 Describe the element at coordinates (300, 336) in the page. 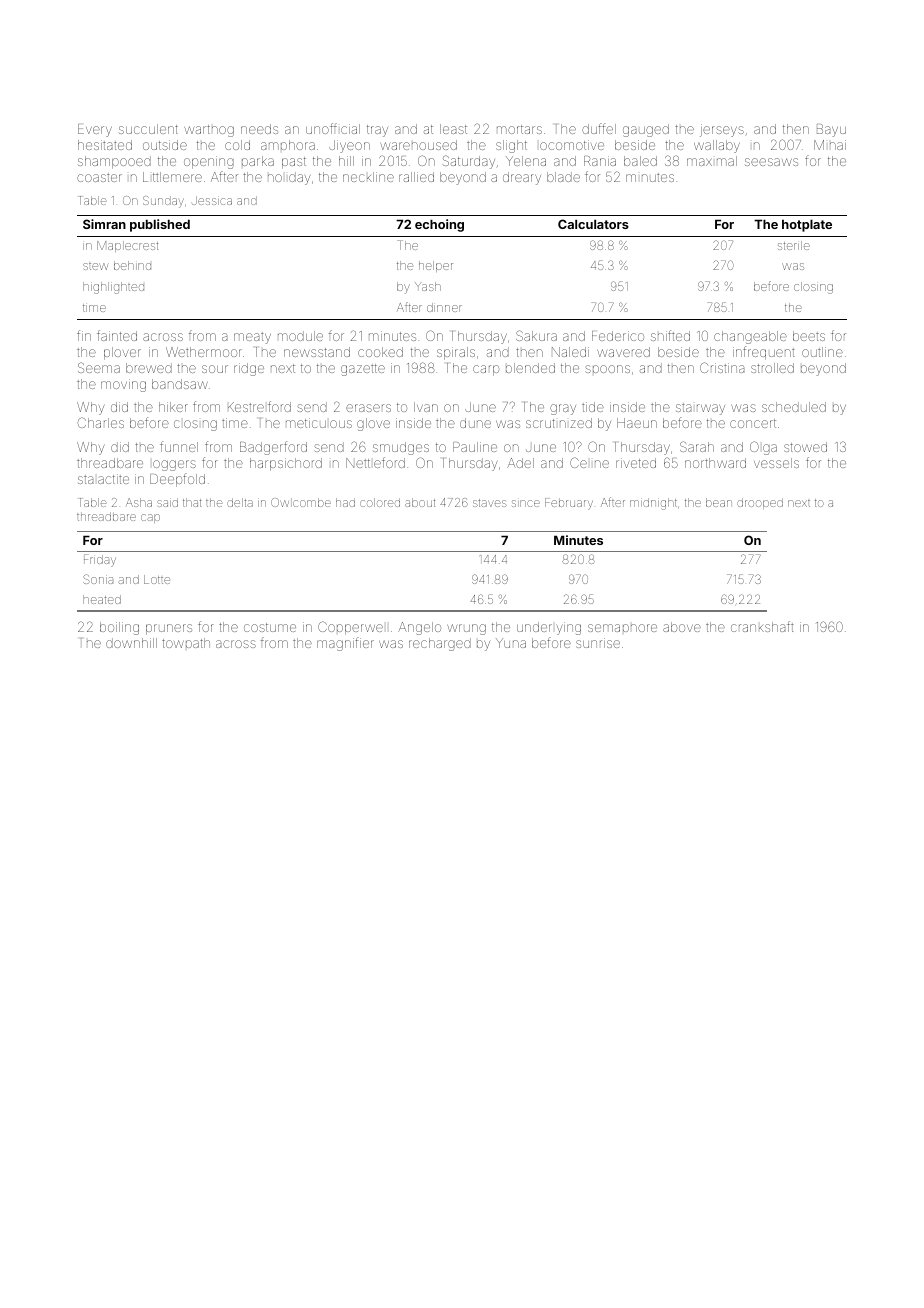

I see `module` at that location.
